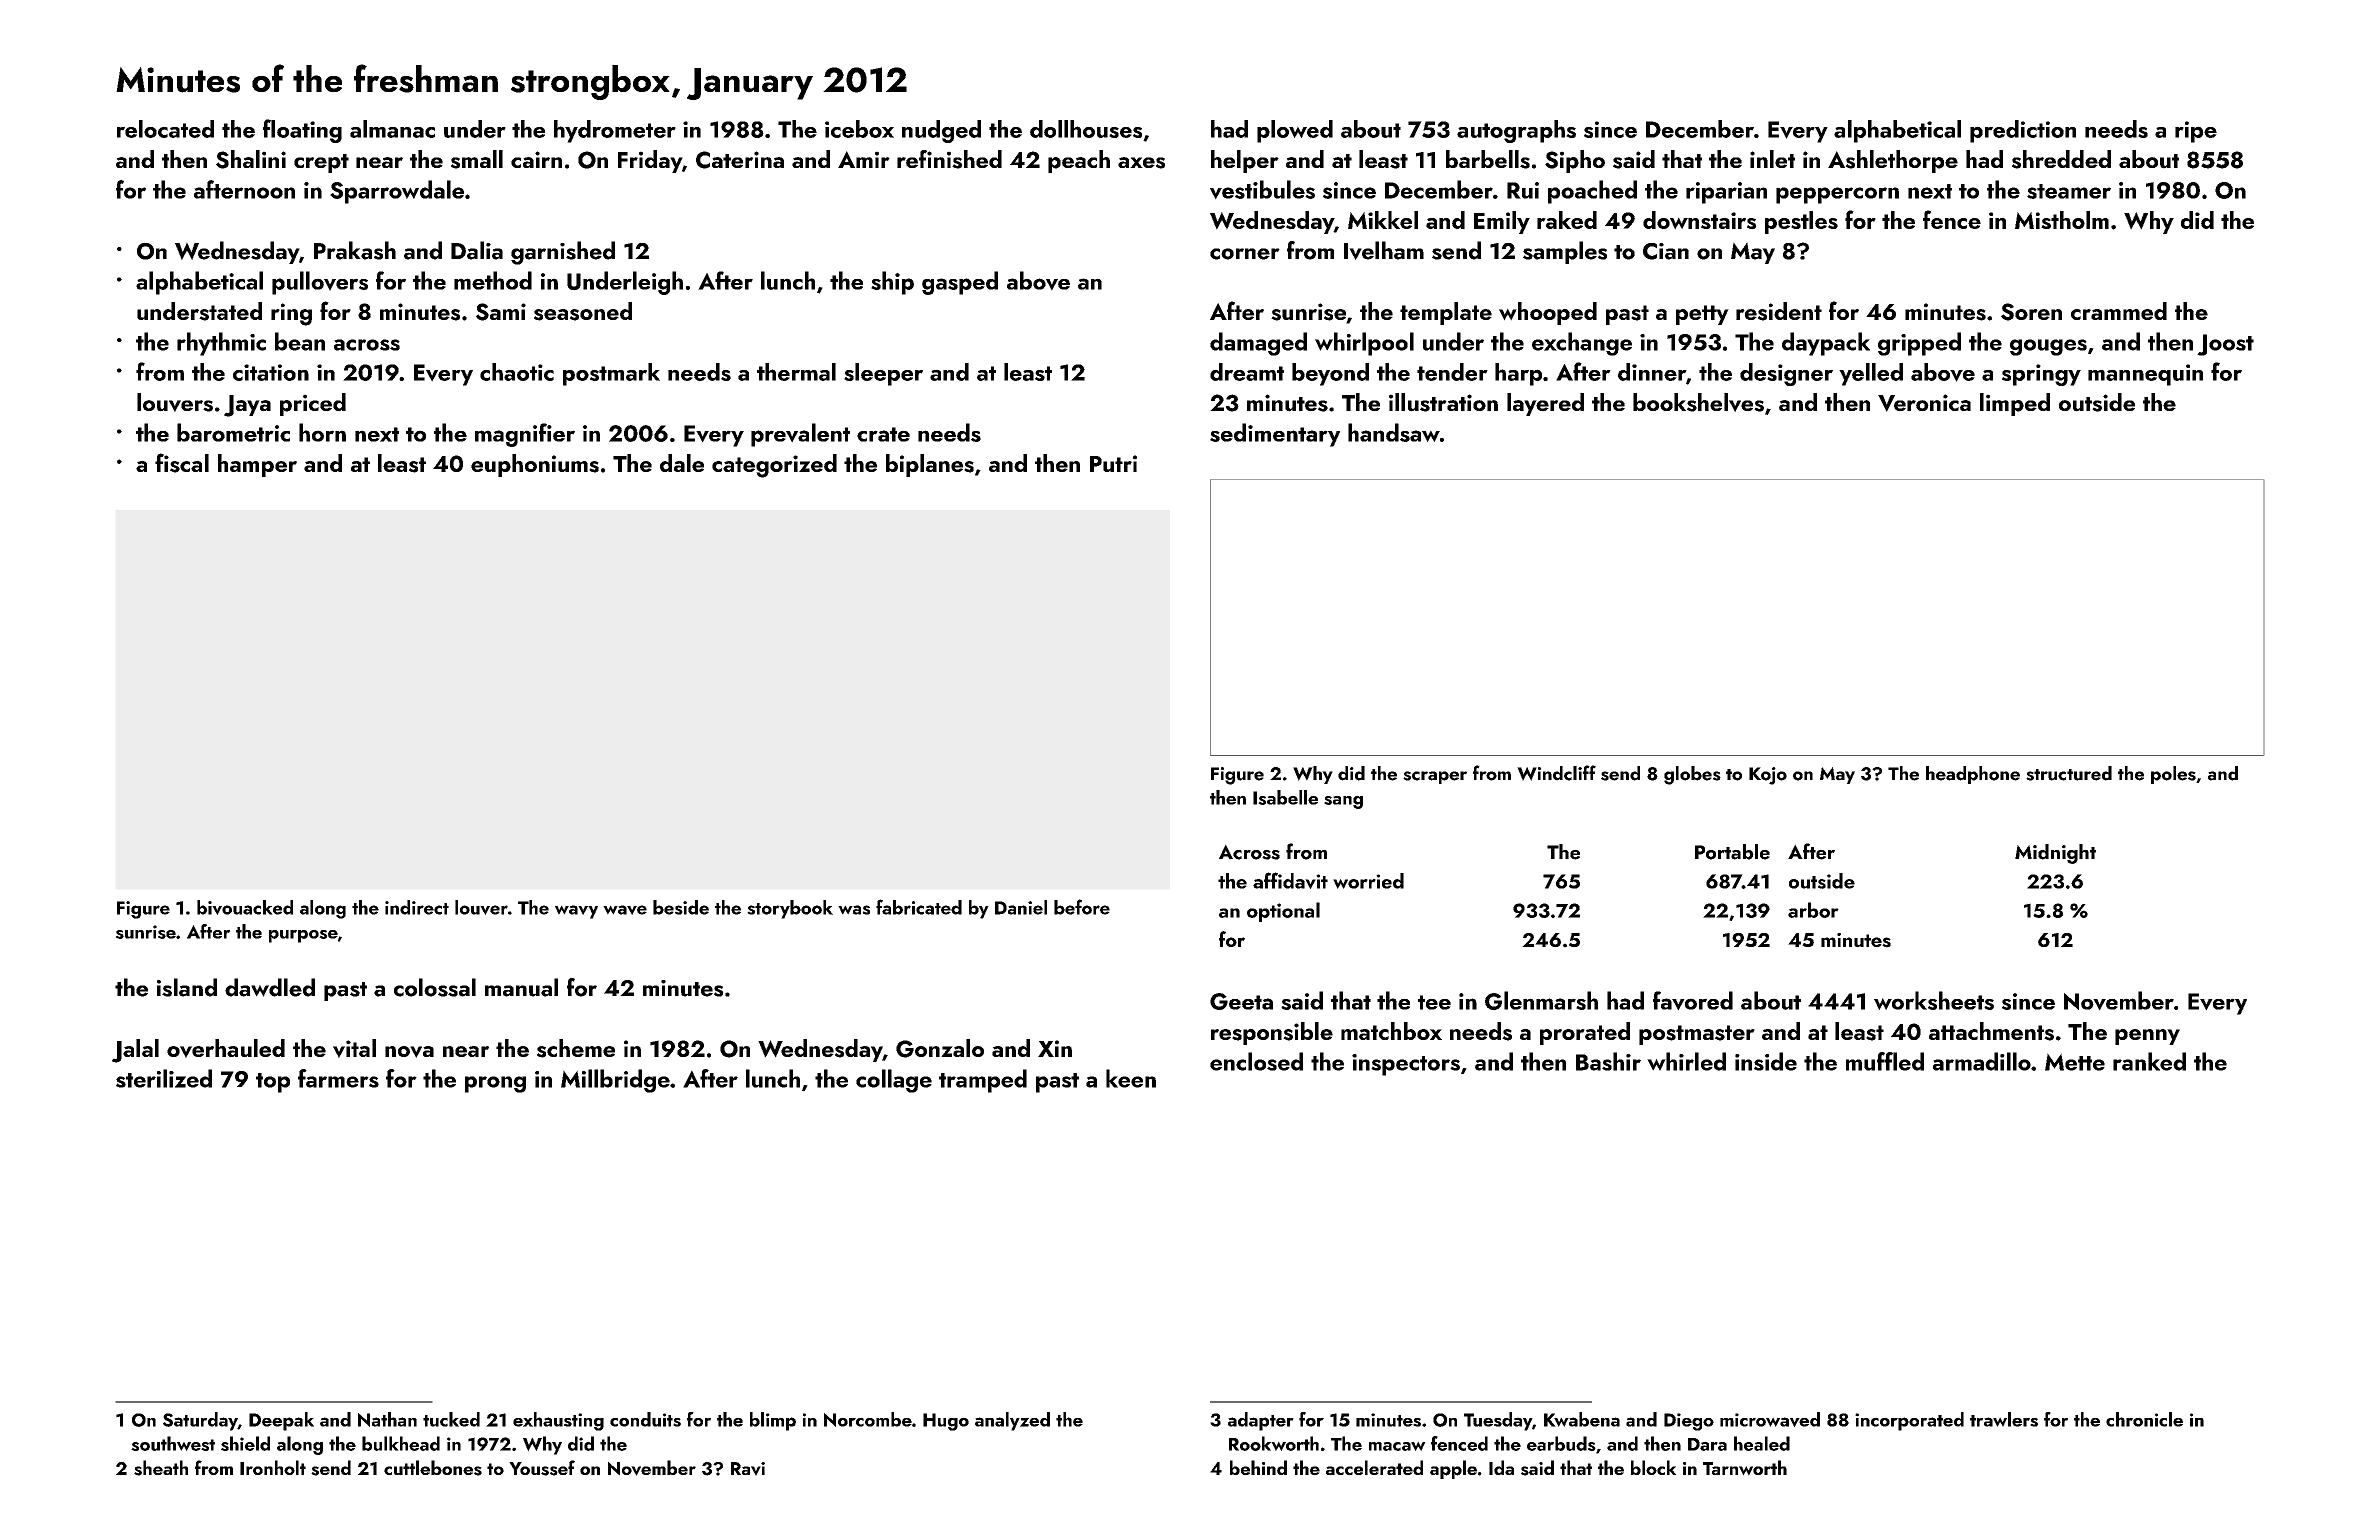 The height and width of the image is (1540, 2380). What do you see at coordinates (1021, 907) in the image?
I see `Daniel` at bounding box center [1021, 907].
